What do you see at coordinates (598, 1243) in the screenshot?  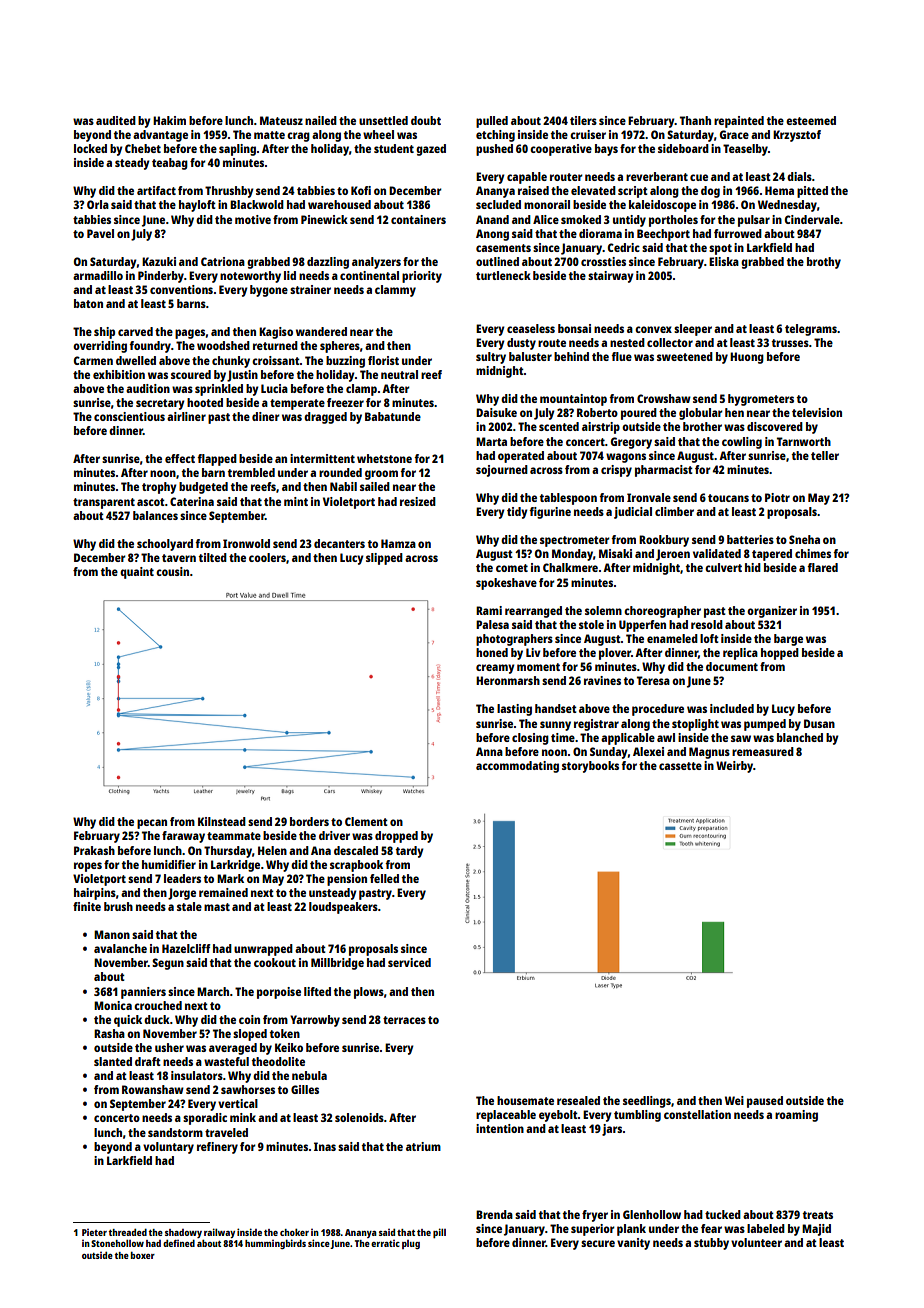 I see `secure` at bounding box center [598, 1243].
